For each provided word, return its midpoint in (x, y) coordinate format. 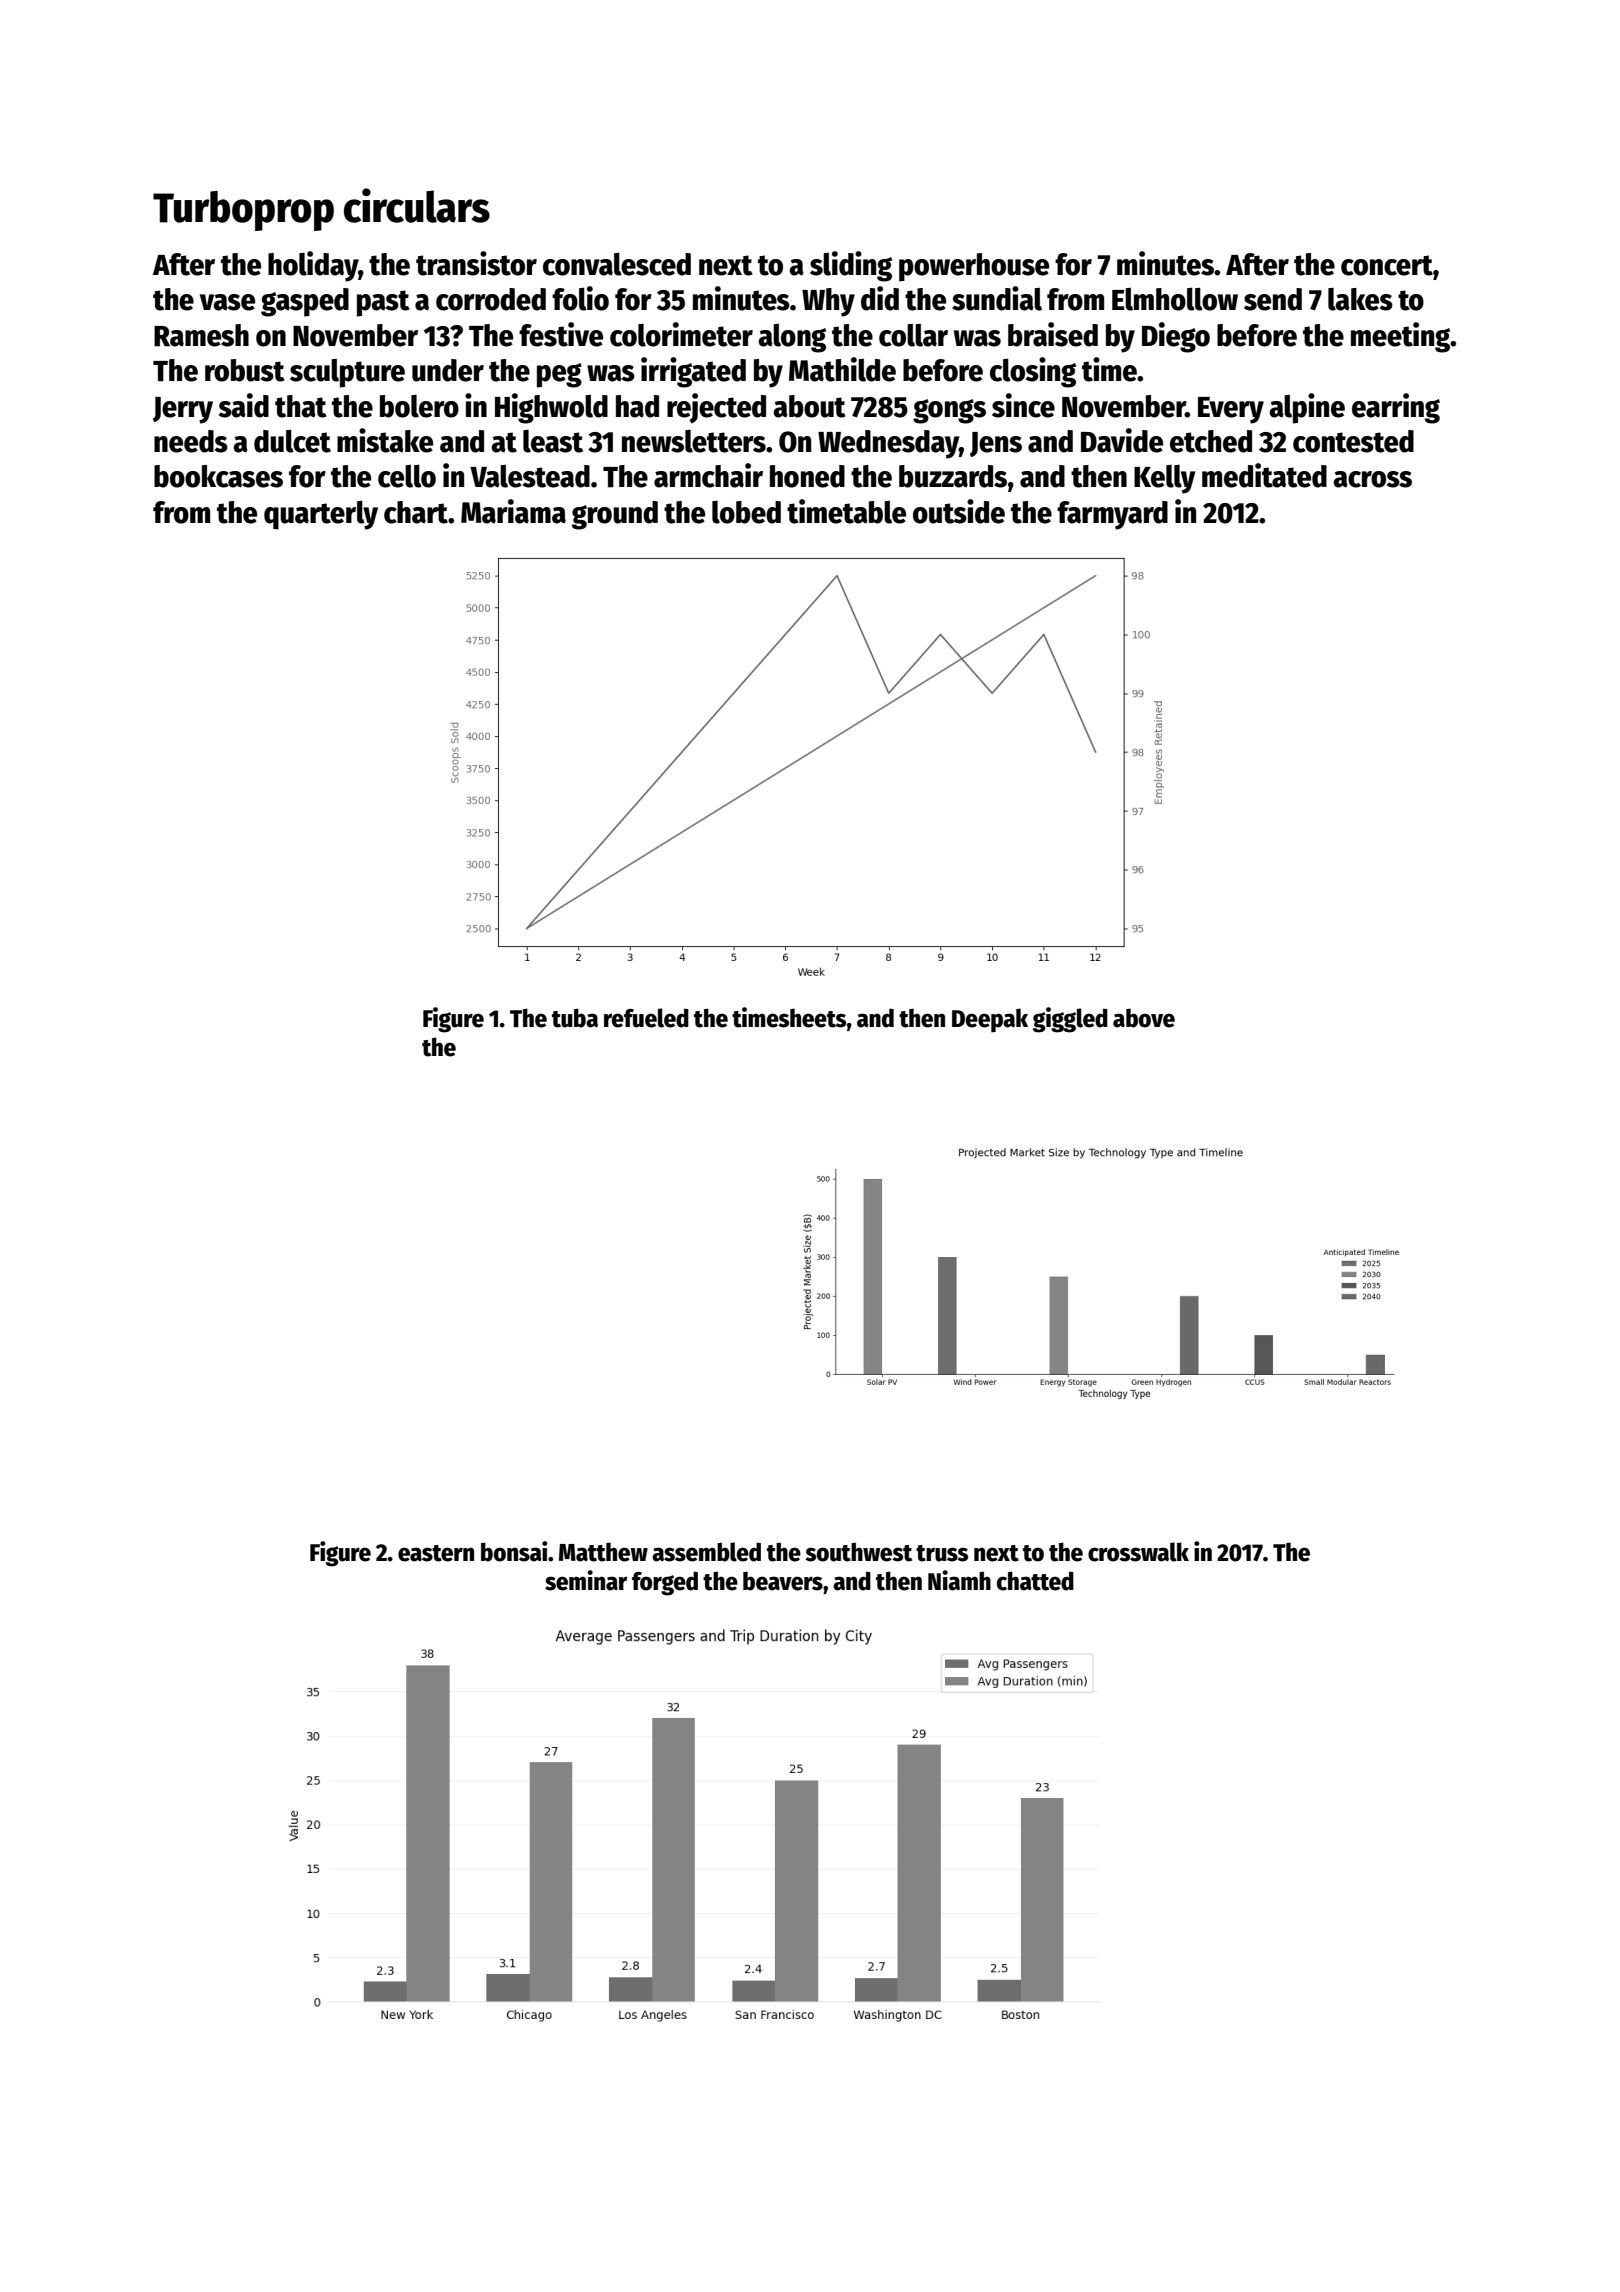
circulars (417, 205)
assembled (706, 1552)
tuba (575, 1018)
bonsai (514, 1551)
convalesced (617, 264)
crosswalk (1138, 1552)
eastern (436, 1553)
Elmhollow (1175, 299)
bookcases (218, 476)
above (1144, 1018)
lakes (1360, 299)
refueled (646, 1018)
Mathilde (842, 369)
